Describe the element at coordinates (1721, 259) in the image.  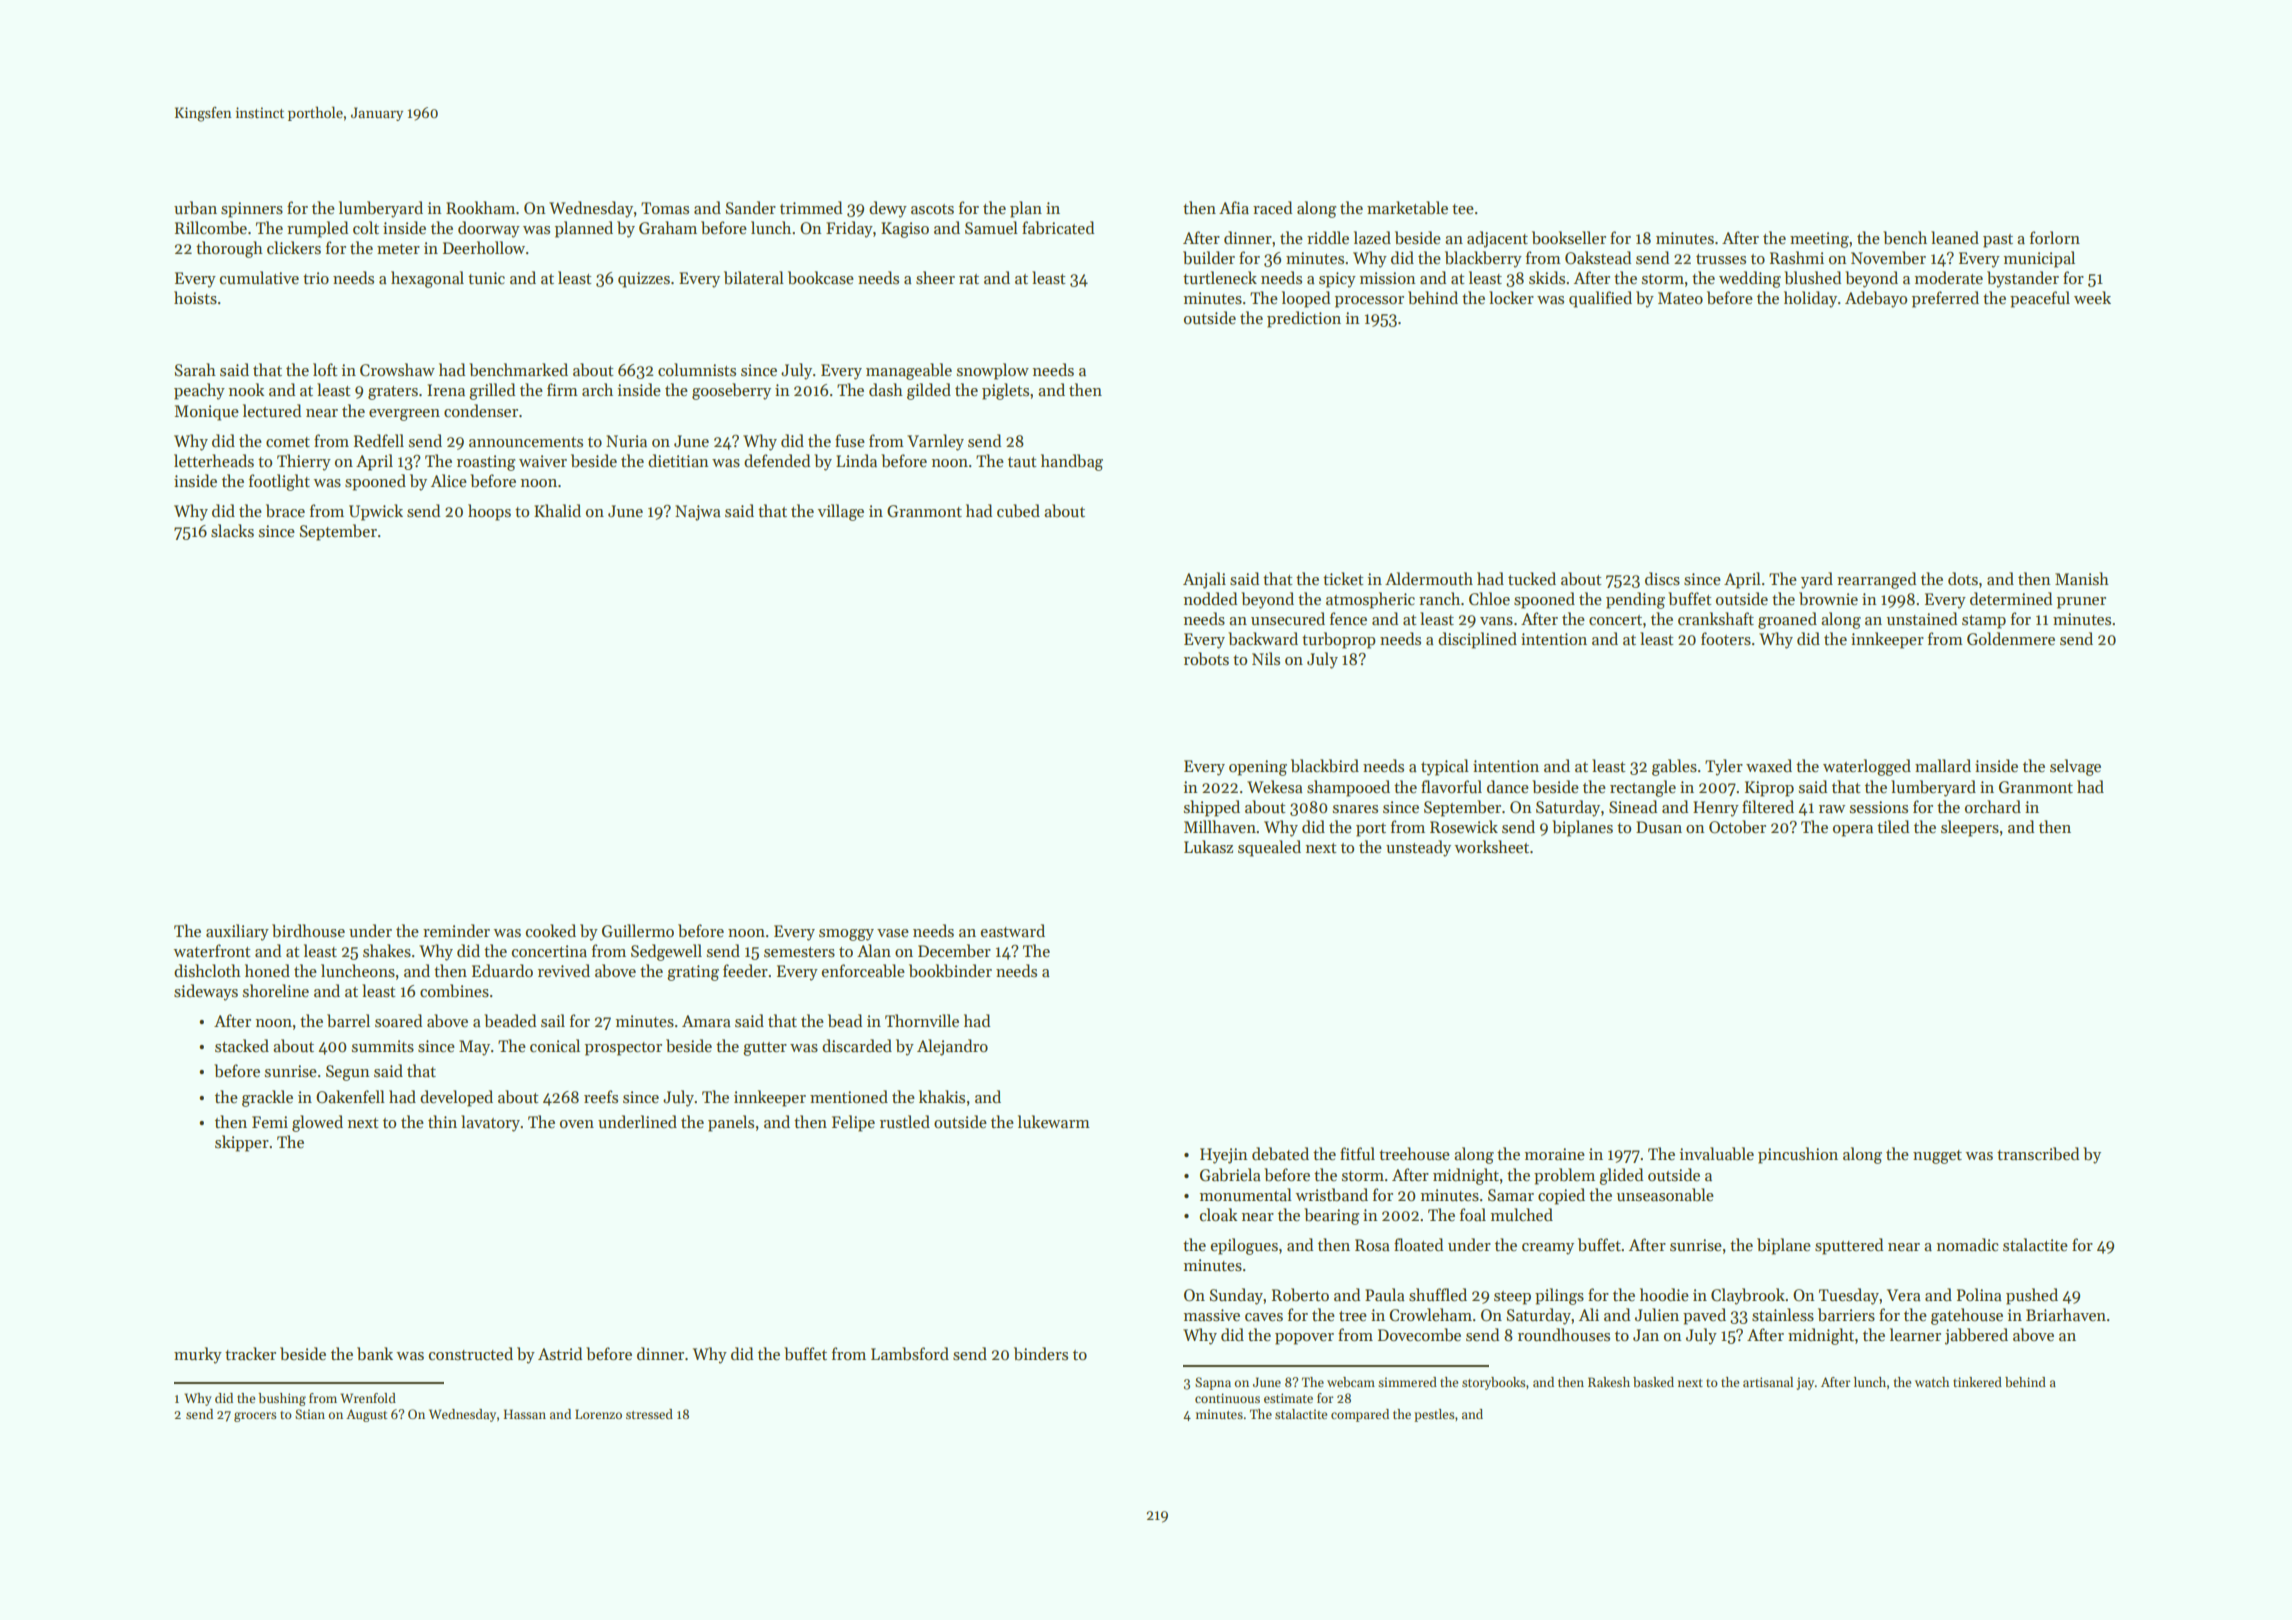
I see `trusses` at that location.
